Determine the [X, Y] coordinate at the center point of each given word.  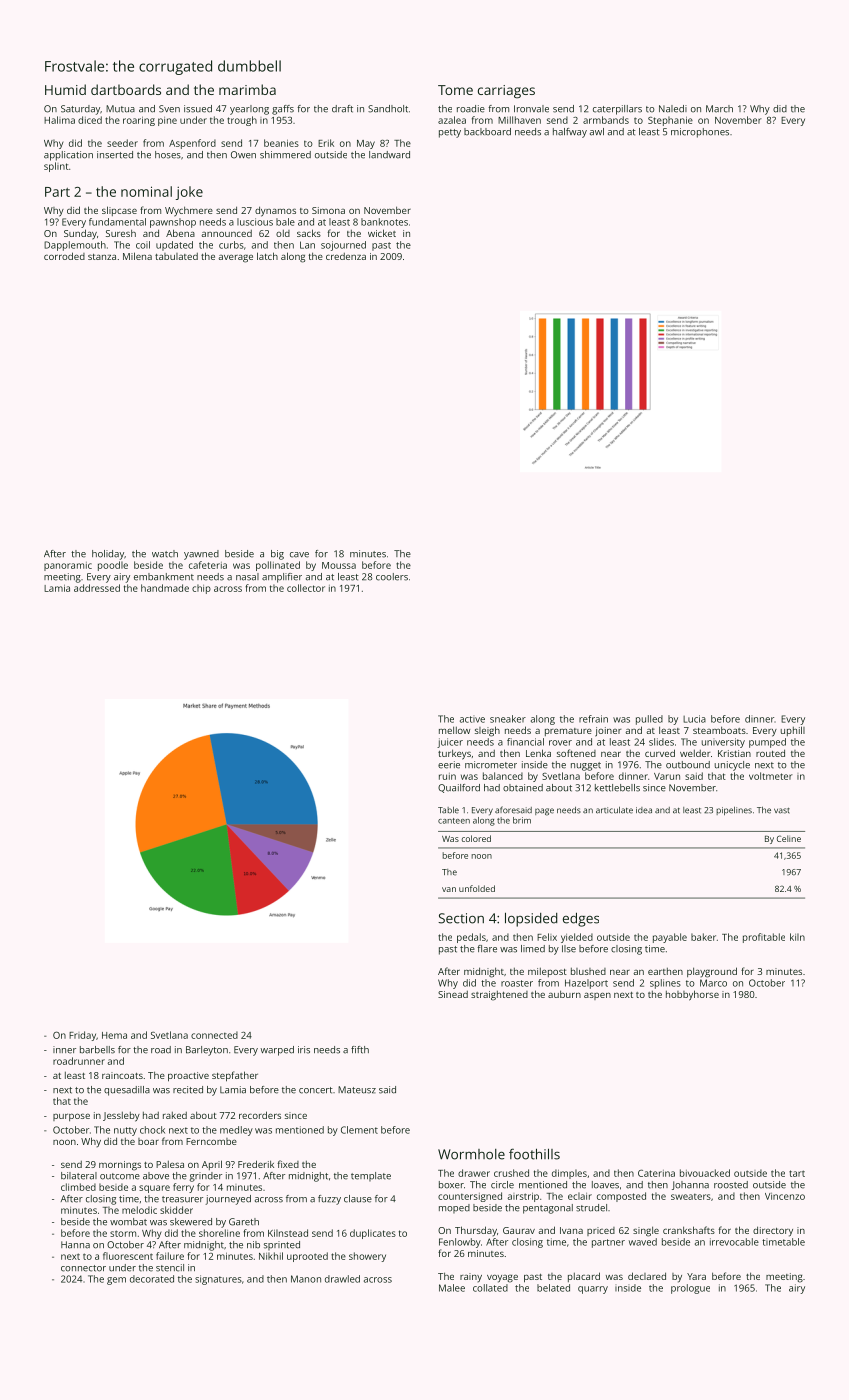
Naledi [673, 109]
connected [214, 1035]
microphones [700, 133]
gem [116, 1281]
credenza [346, 256]
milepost [547, 972]
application [68, 156]
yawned [201, 555]
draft [342, 109]
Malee [452, 1288]
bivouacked [705, 1173]
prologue [690, 1289]
